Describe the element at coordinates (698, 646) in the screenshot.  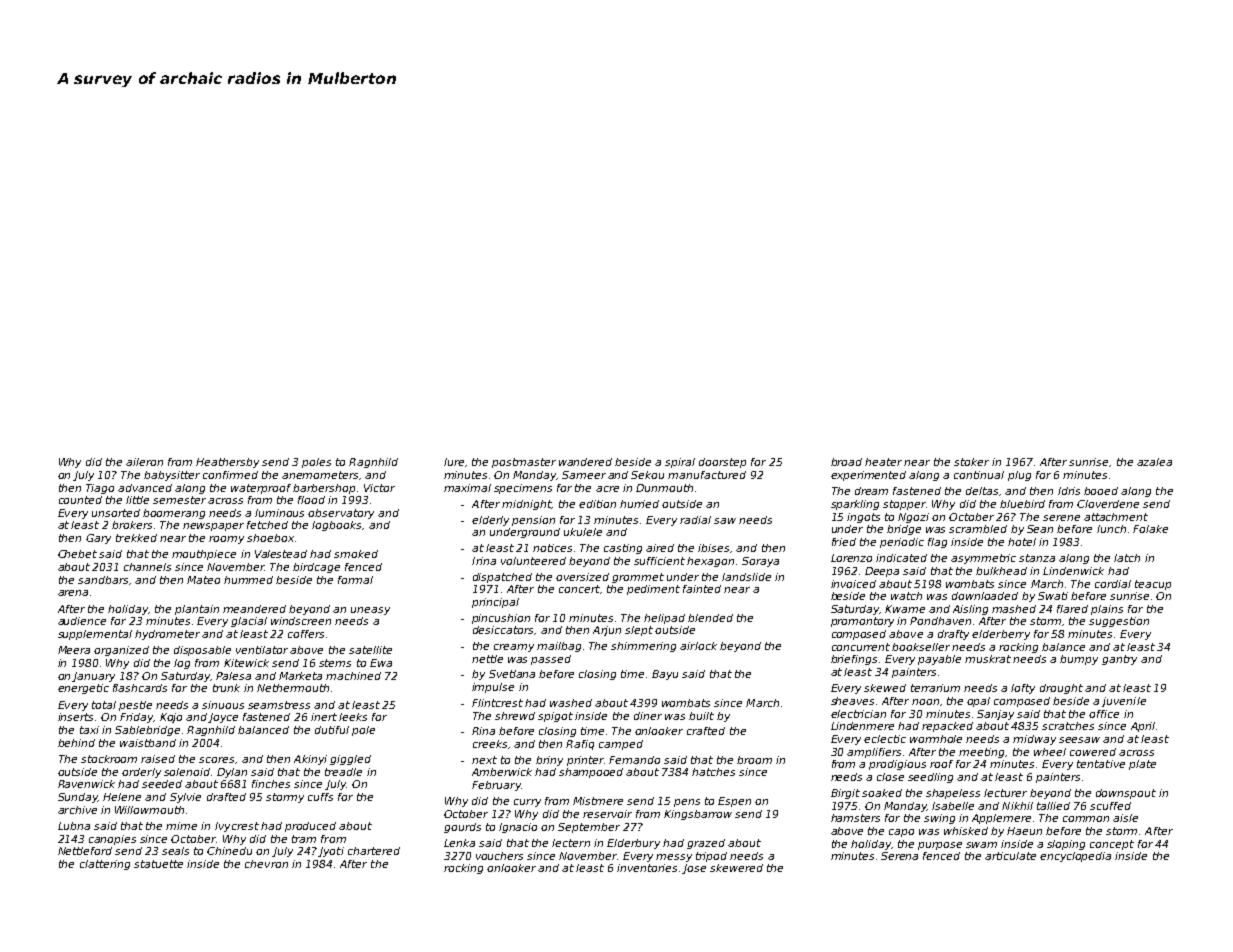
I see `airlock` at that location.
